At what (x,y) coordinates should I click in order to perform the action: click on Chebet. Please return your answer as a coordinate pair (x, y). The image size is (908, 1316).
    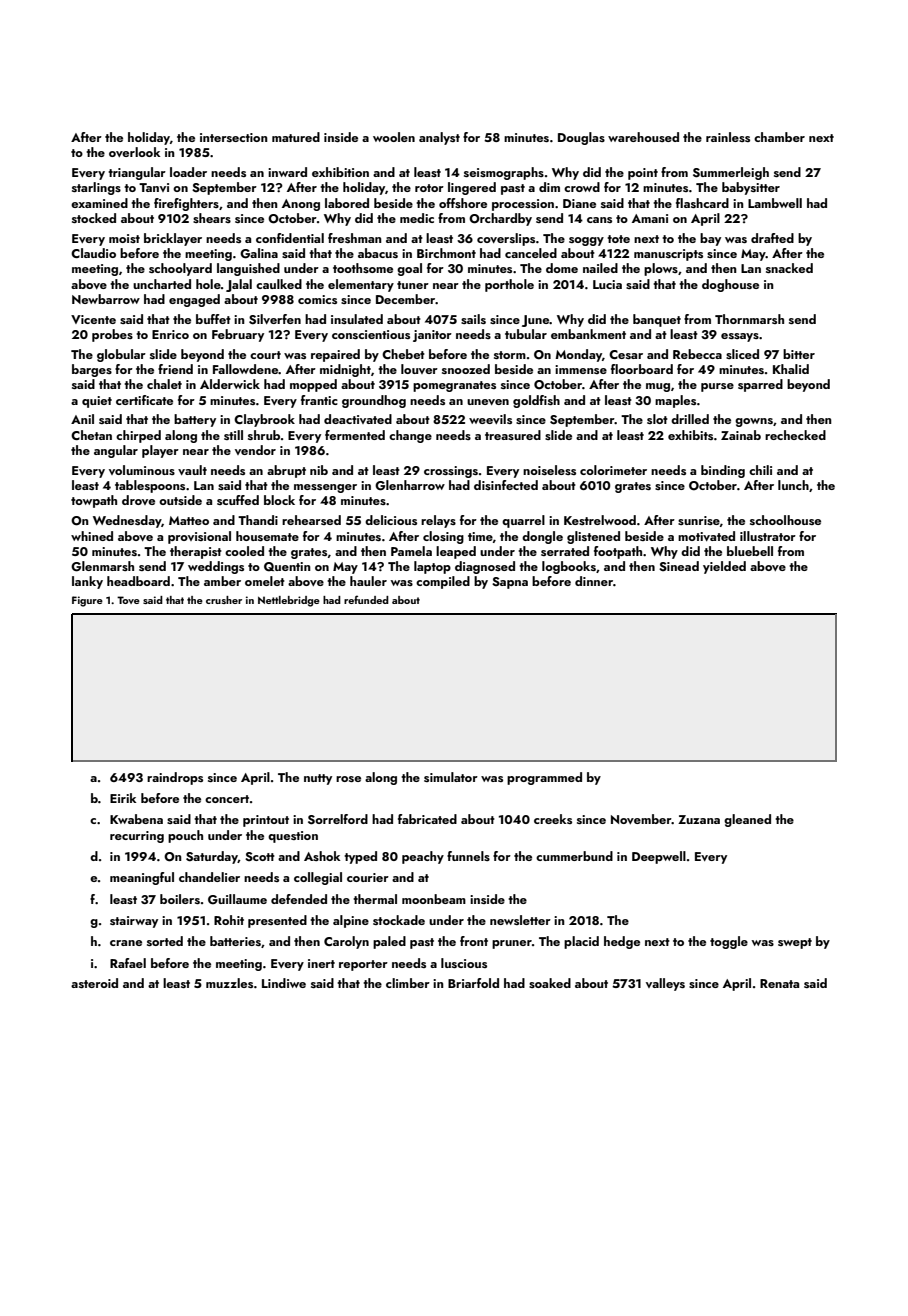
    Looking at the image, I should click on (403, 354).
